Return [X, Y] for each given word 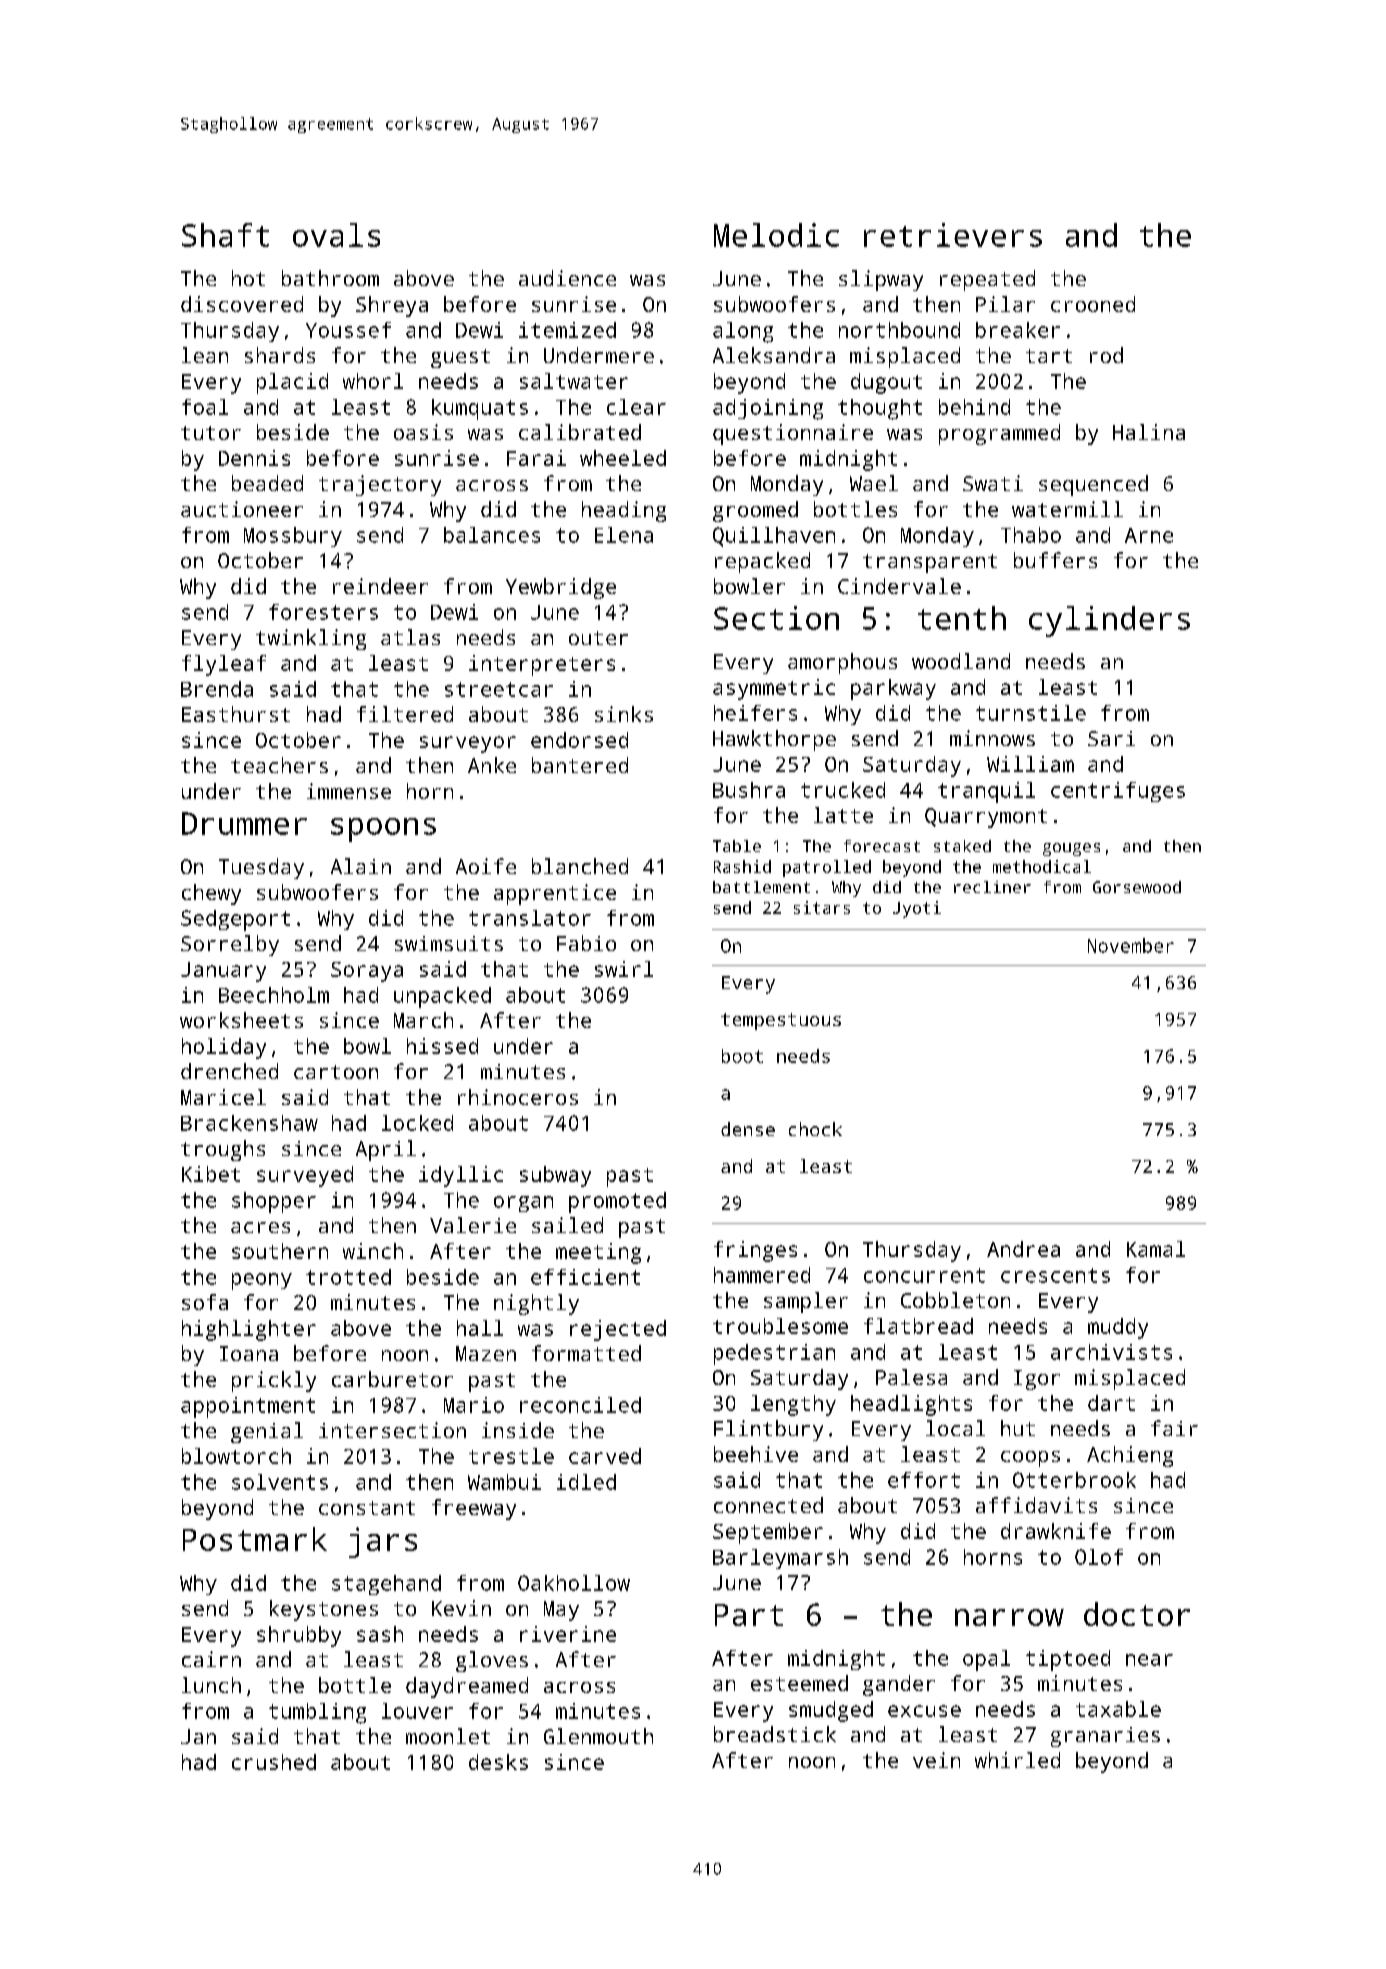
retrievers [953, 235]
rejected [618, 1330]
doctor [1137, 1614]
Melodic [776, 235]
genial [267, 1432]
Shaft [225, 235]
